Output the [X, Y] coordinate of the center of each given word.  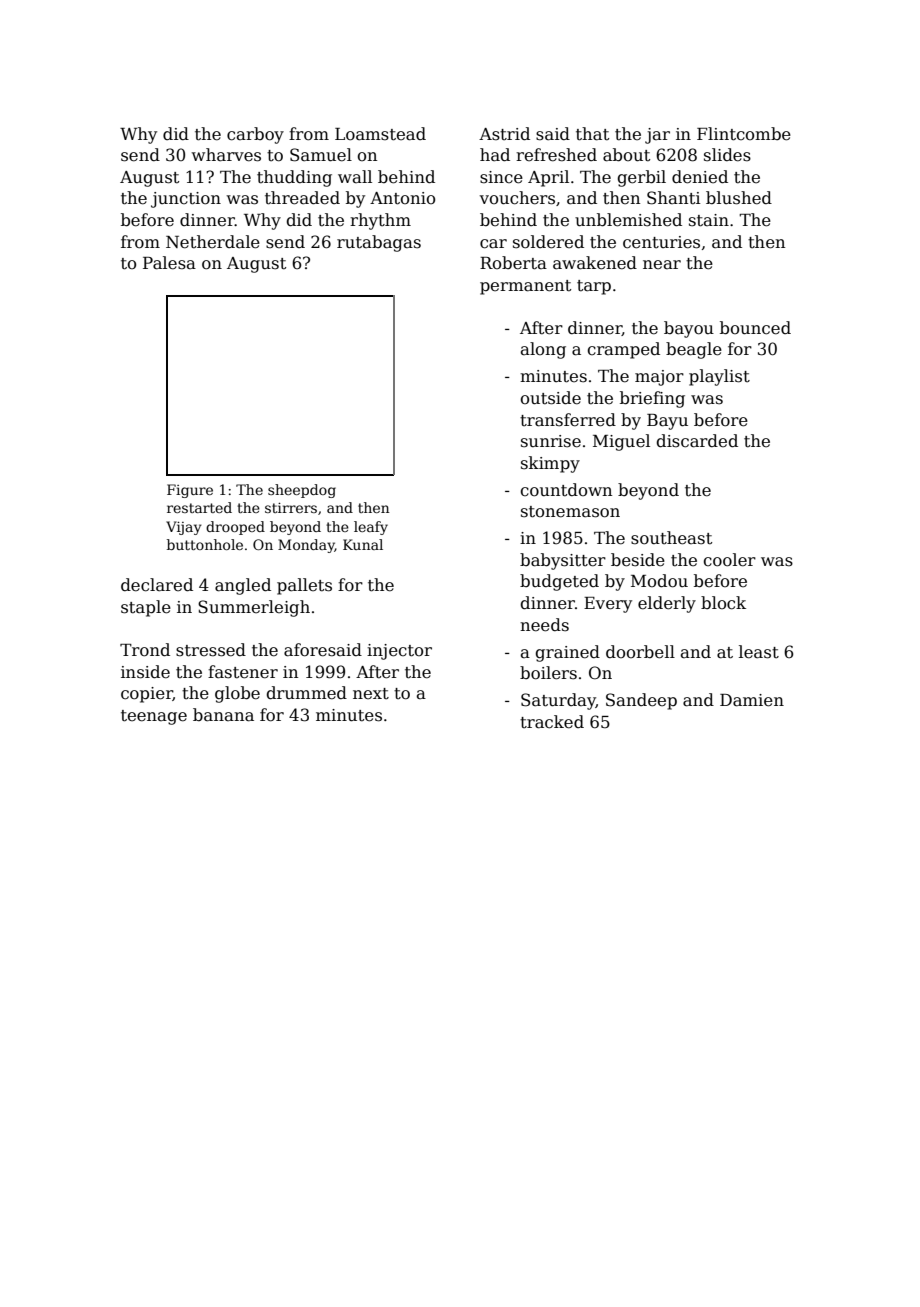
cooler [730, 560]
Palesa [169, 263]
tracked [552, 722]
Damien [752, 700]
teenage [154, 717]
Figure [190, 491]
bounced [755, 328]
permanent [525, 287]
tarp [594, 287]
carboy [255, 135]
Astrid [504, 134]
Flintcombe [744, 134]
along [543, 350]
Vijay [184, 528]
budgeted [559, 582]
